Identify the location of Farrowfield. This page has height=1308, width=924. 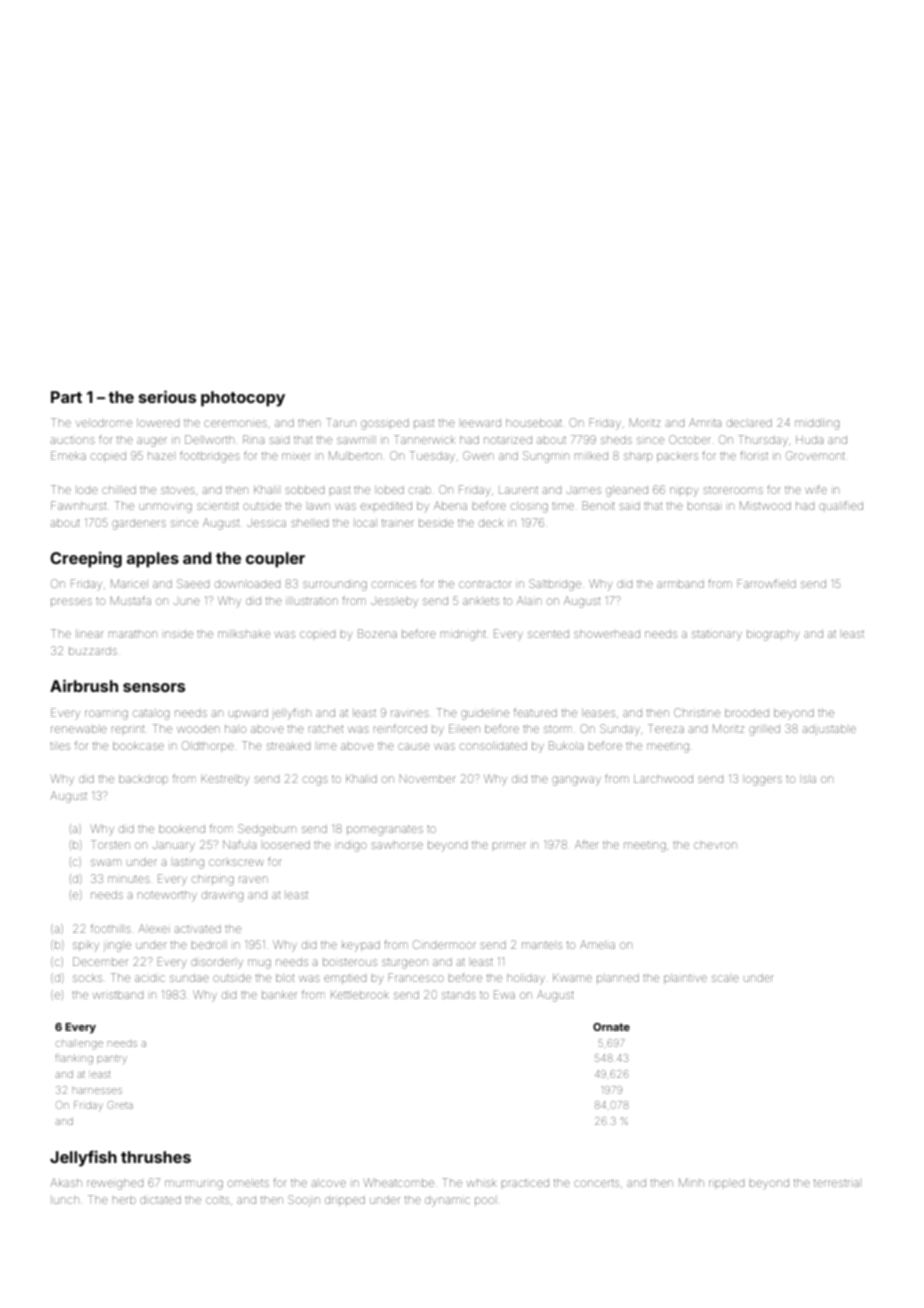
(767, 583).
